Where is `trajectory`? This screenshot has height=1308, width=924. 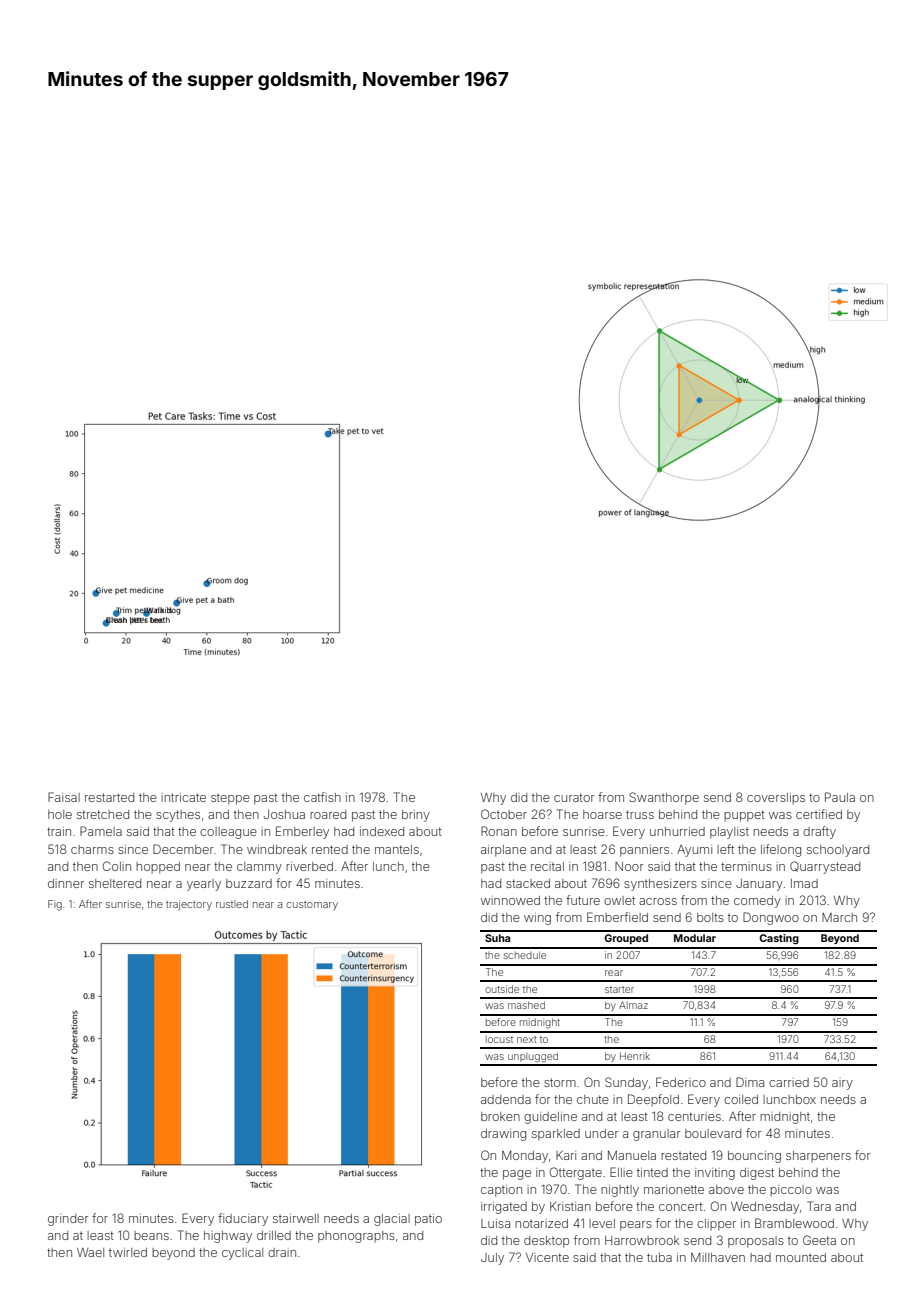 trajectory is located at coordinates (189, 905).
